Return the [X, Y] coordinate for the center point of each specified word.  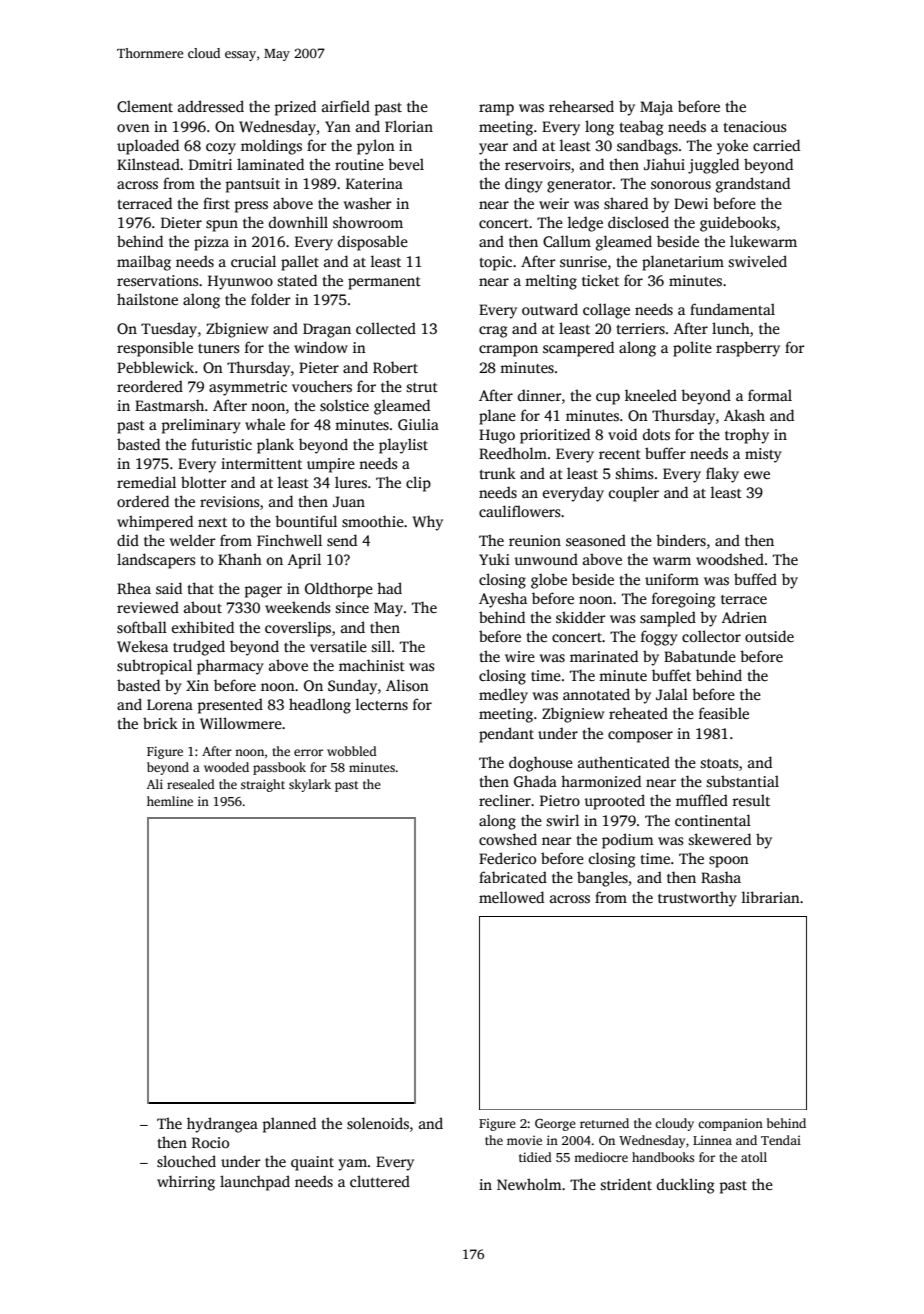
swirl [562, 820]
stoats [719, 763]
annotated [596, 694]
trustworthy [697, 899]
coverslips [298, 629]
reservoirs [538, 164]
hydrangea [222, 1125]
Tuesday [169, 330]
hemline [170, 801]
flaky [722, 475]
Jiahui [664, 164]
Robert [395, 367]
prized [295, 108]
